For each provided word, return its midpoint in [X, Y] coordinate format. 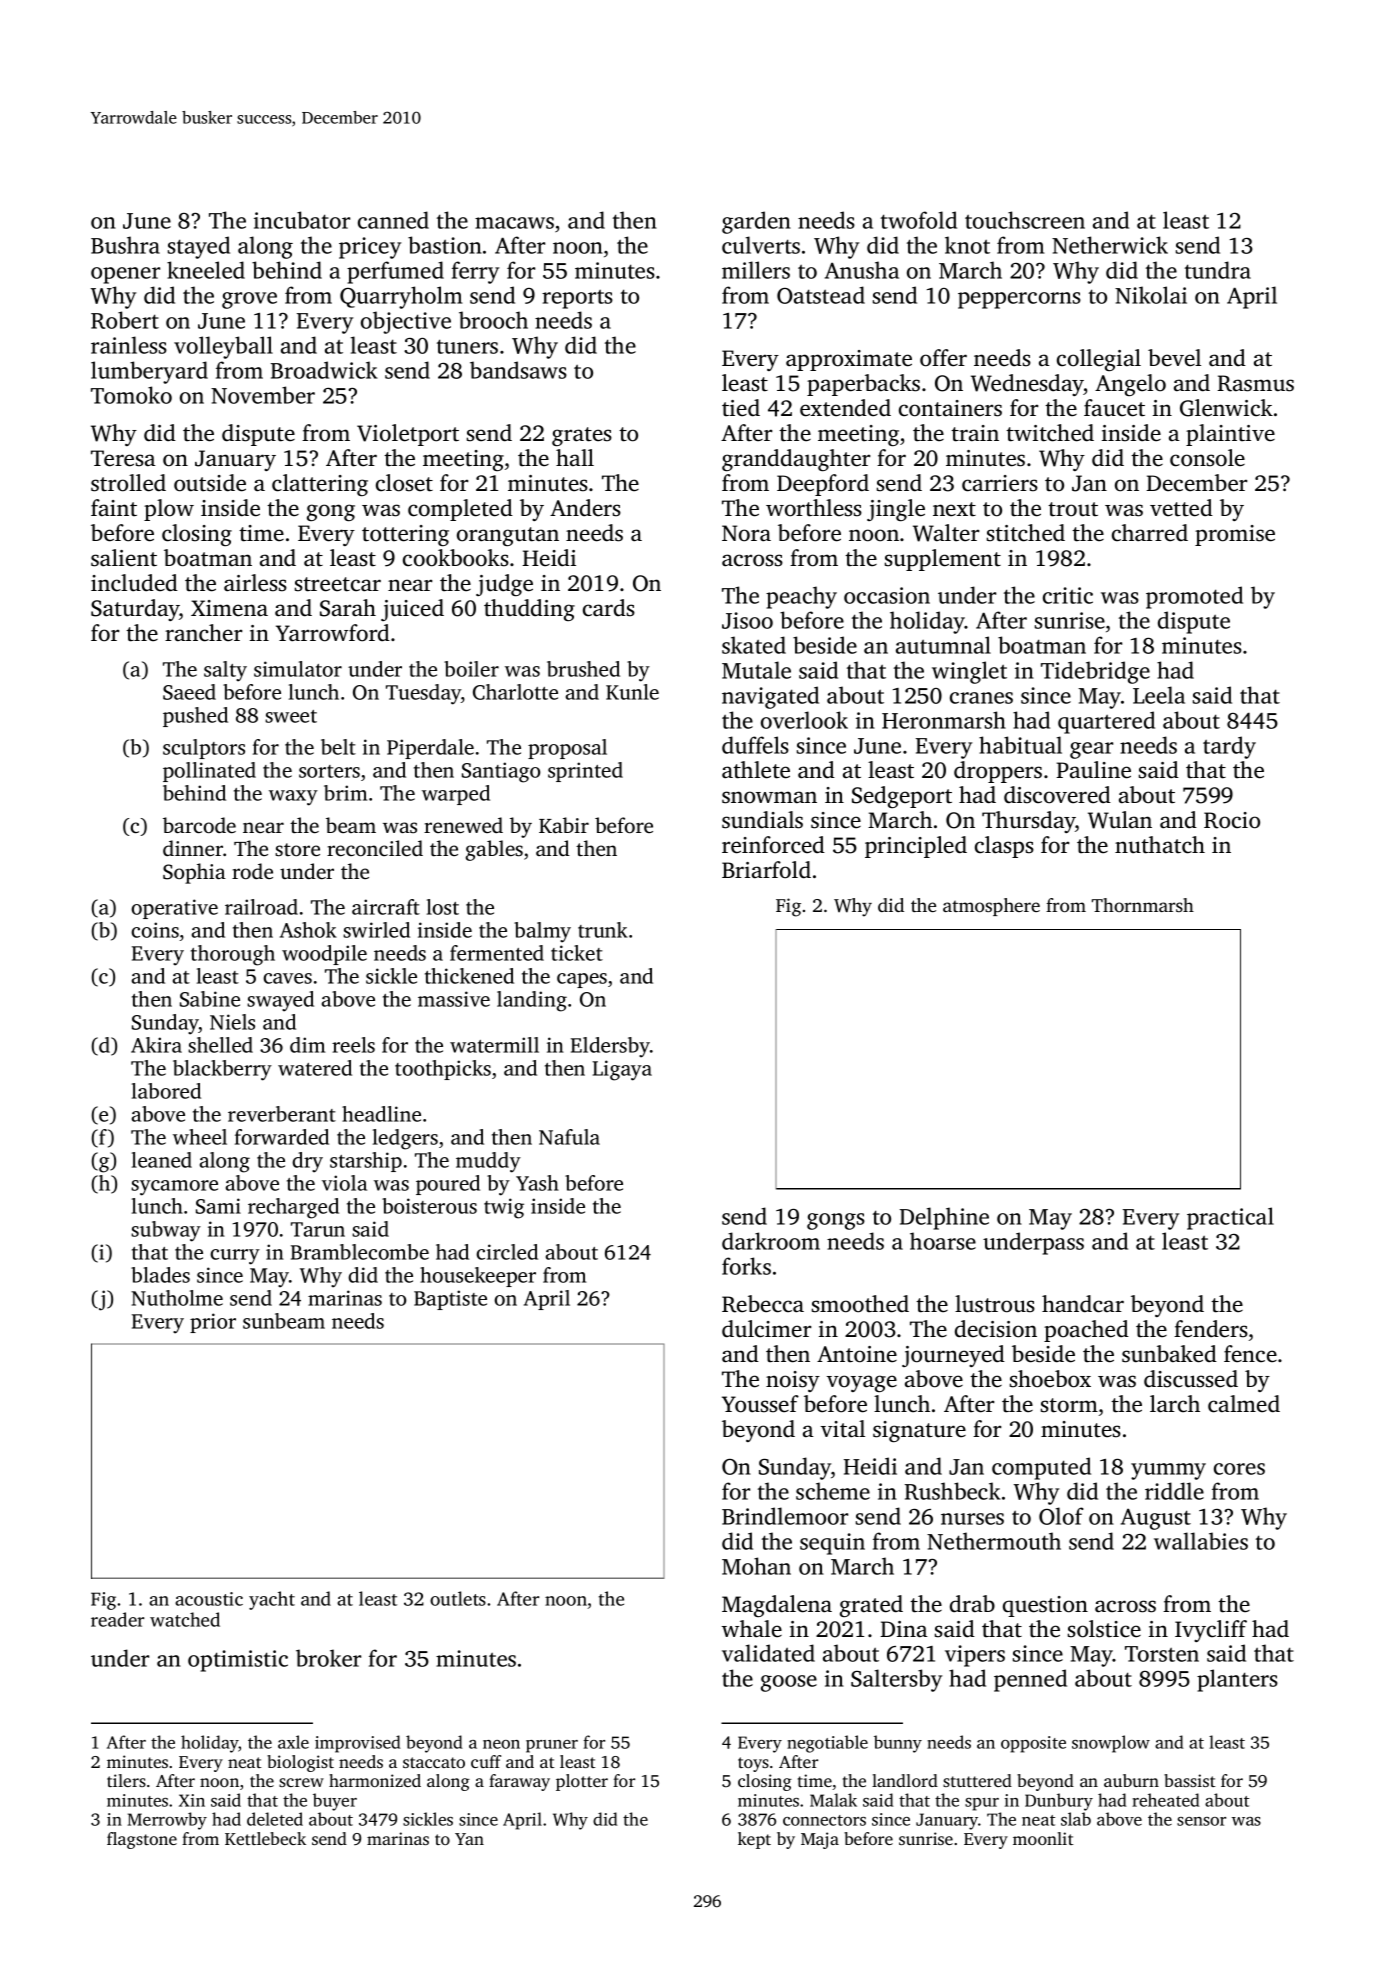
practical [1230, 1218]
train [975, 433]
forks [746, 1266]
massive [454, 999]
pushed [195, 717]
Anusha [862, 270]
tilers [126, 1780]
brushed [583, 669]
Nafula [569, 1137]
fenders [1211, 1329]
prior [213, 1323]
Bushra [125, 245]
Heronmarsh [944, 720]
